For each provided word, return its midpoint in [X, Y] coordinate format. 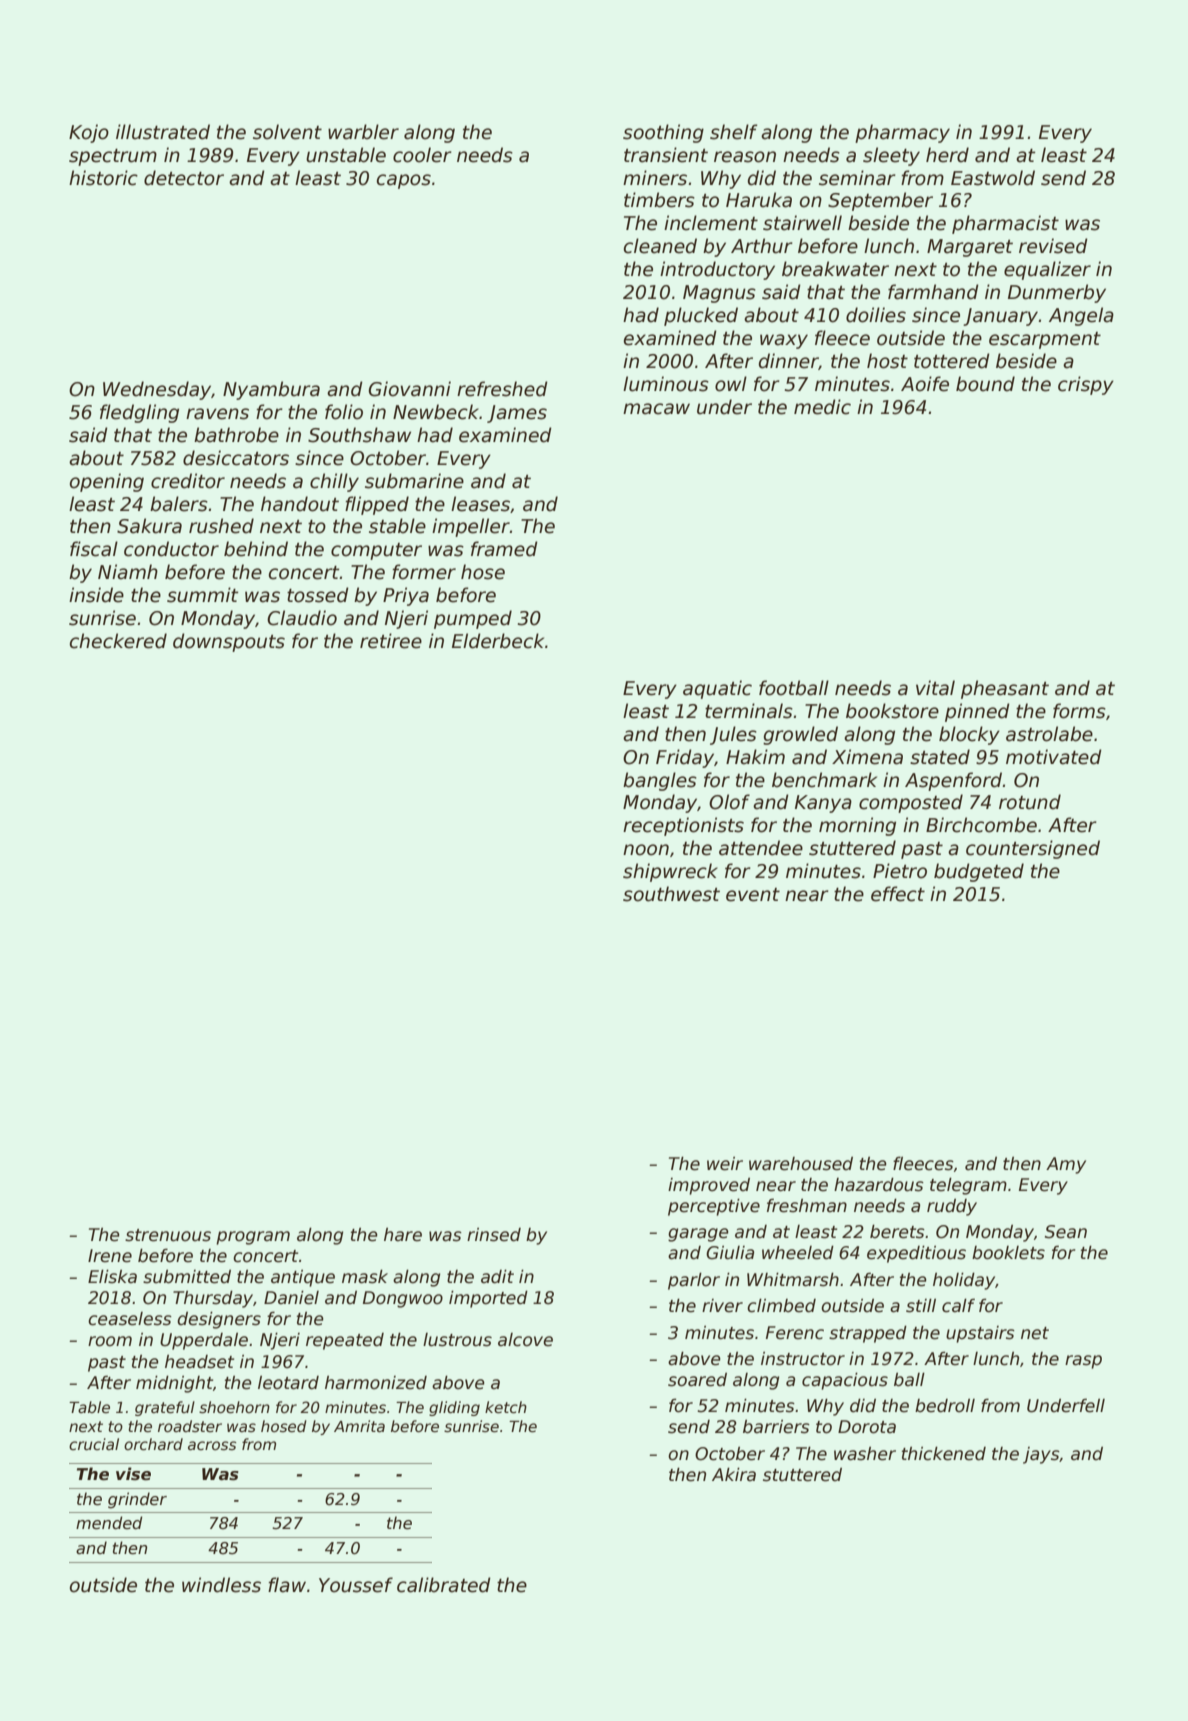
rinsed [494, 1235]
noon [646, 850]
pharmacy [902, 133]
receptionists [683, 826]
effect [898, 894]
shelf [733, 132]
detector [184, 178]
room [110, 1341]
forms [1079, 711]
